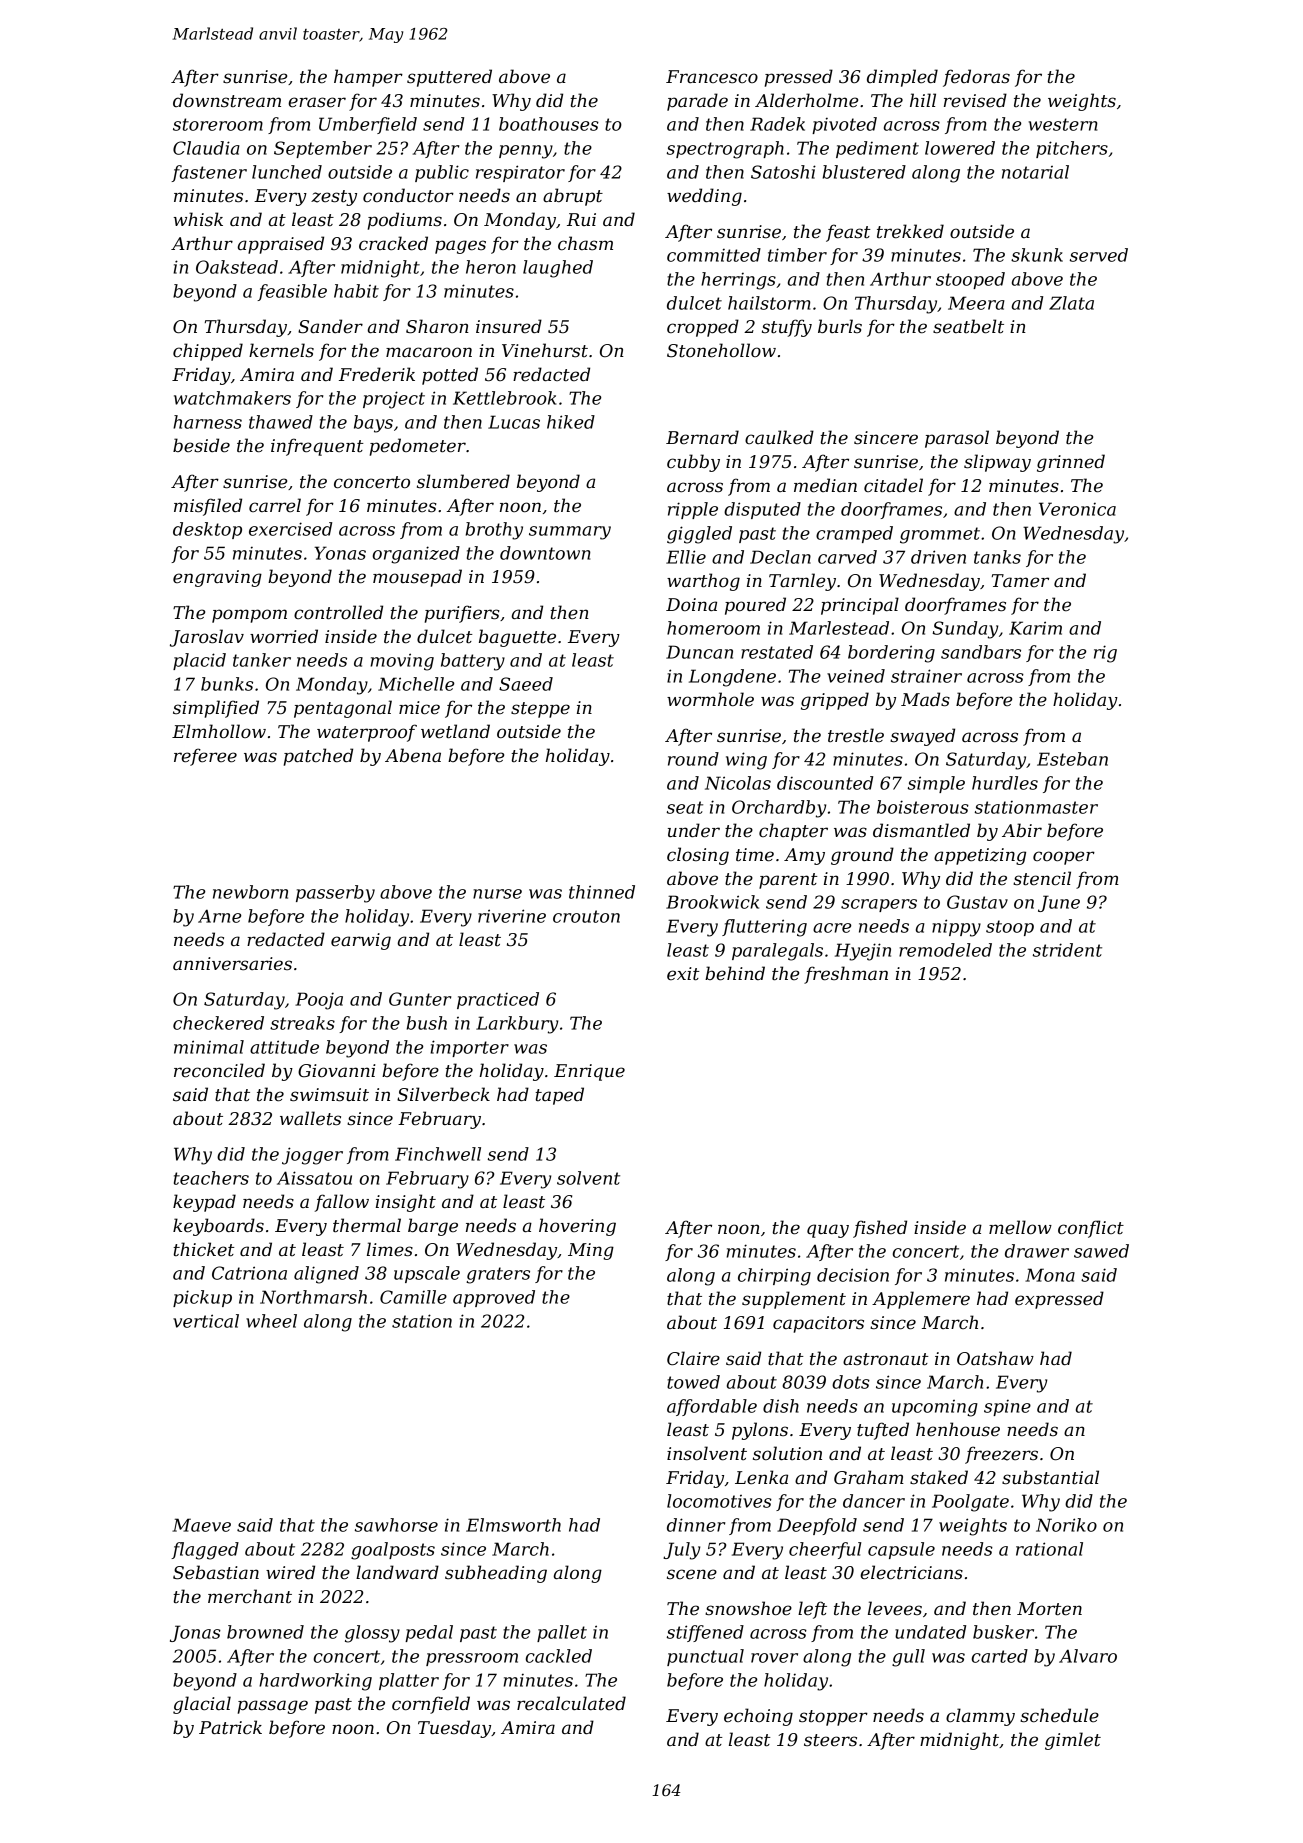 This screenshot has width=1303, height=1843. What do you see at coordinates (712, 77) in the screenshot?
I see `Francesco` at bounding box center [712, 77].
